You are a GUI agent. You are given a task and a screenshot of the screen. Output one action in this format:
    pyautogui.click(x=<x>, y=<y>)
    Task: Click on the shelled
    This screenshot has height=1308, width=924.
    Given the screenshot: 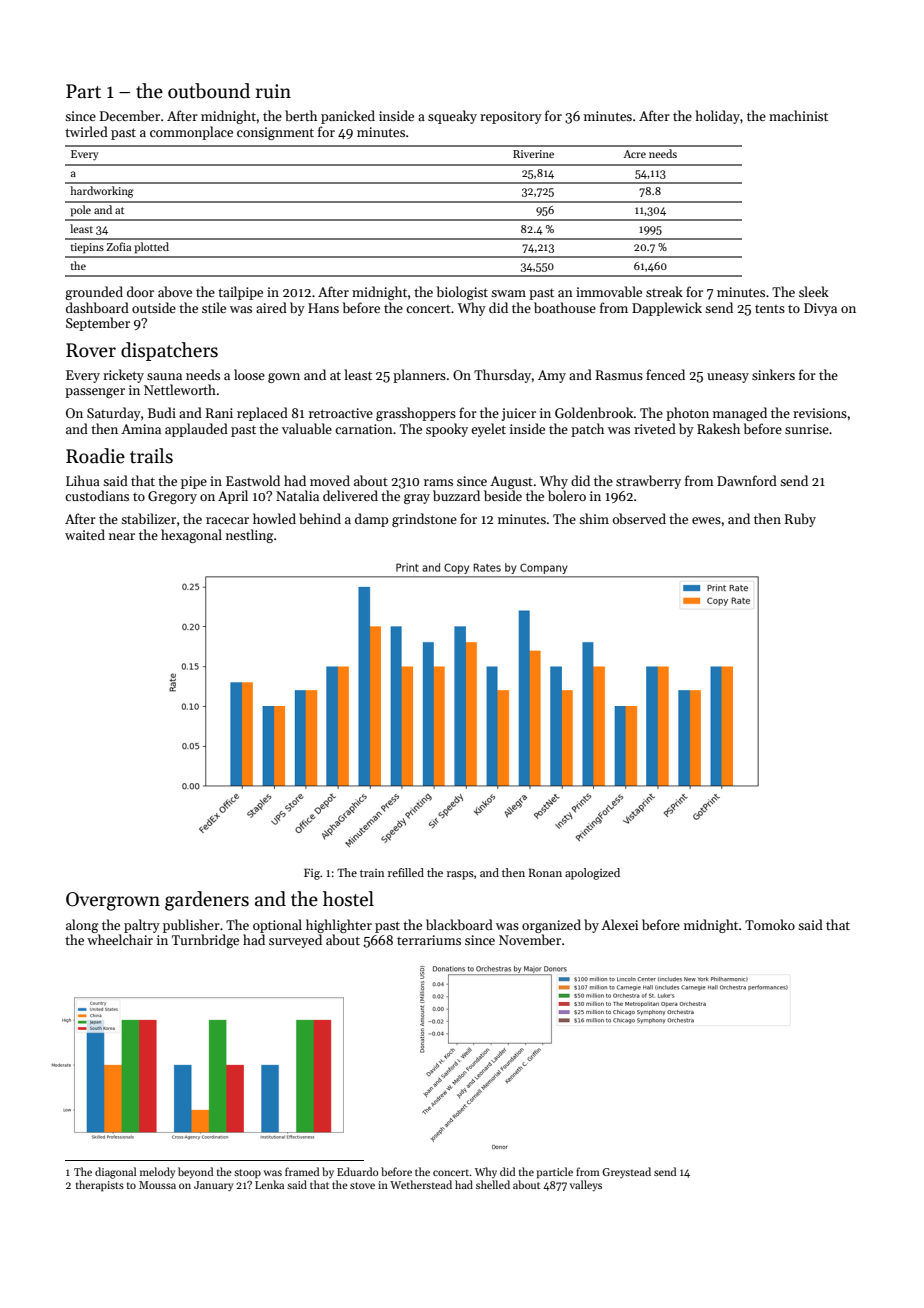 What is the action you would take?
    pyautogui.click(x=493, y=1184)
